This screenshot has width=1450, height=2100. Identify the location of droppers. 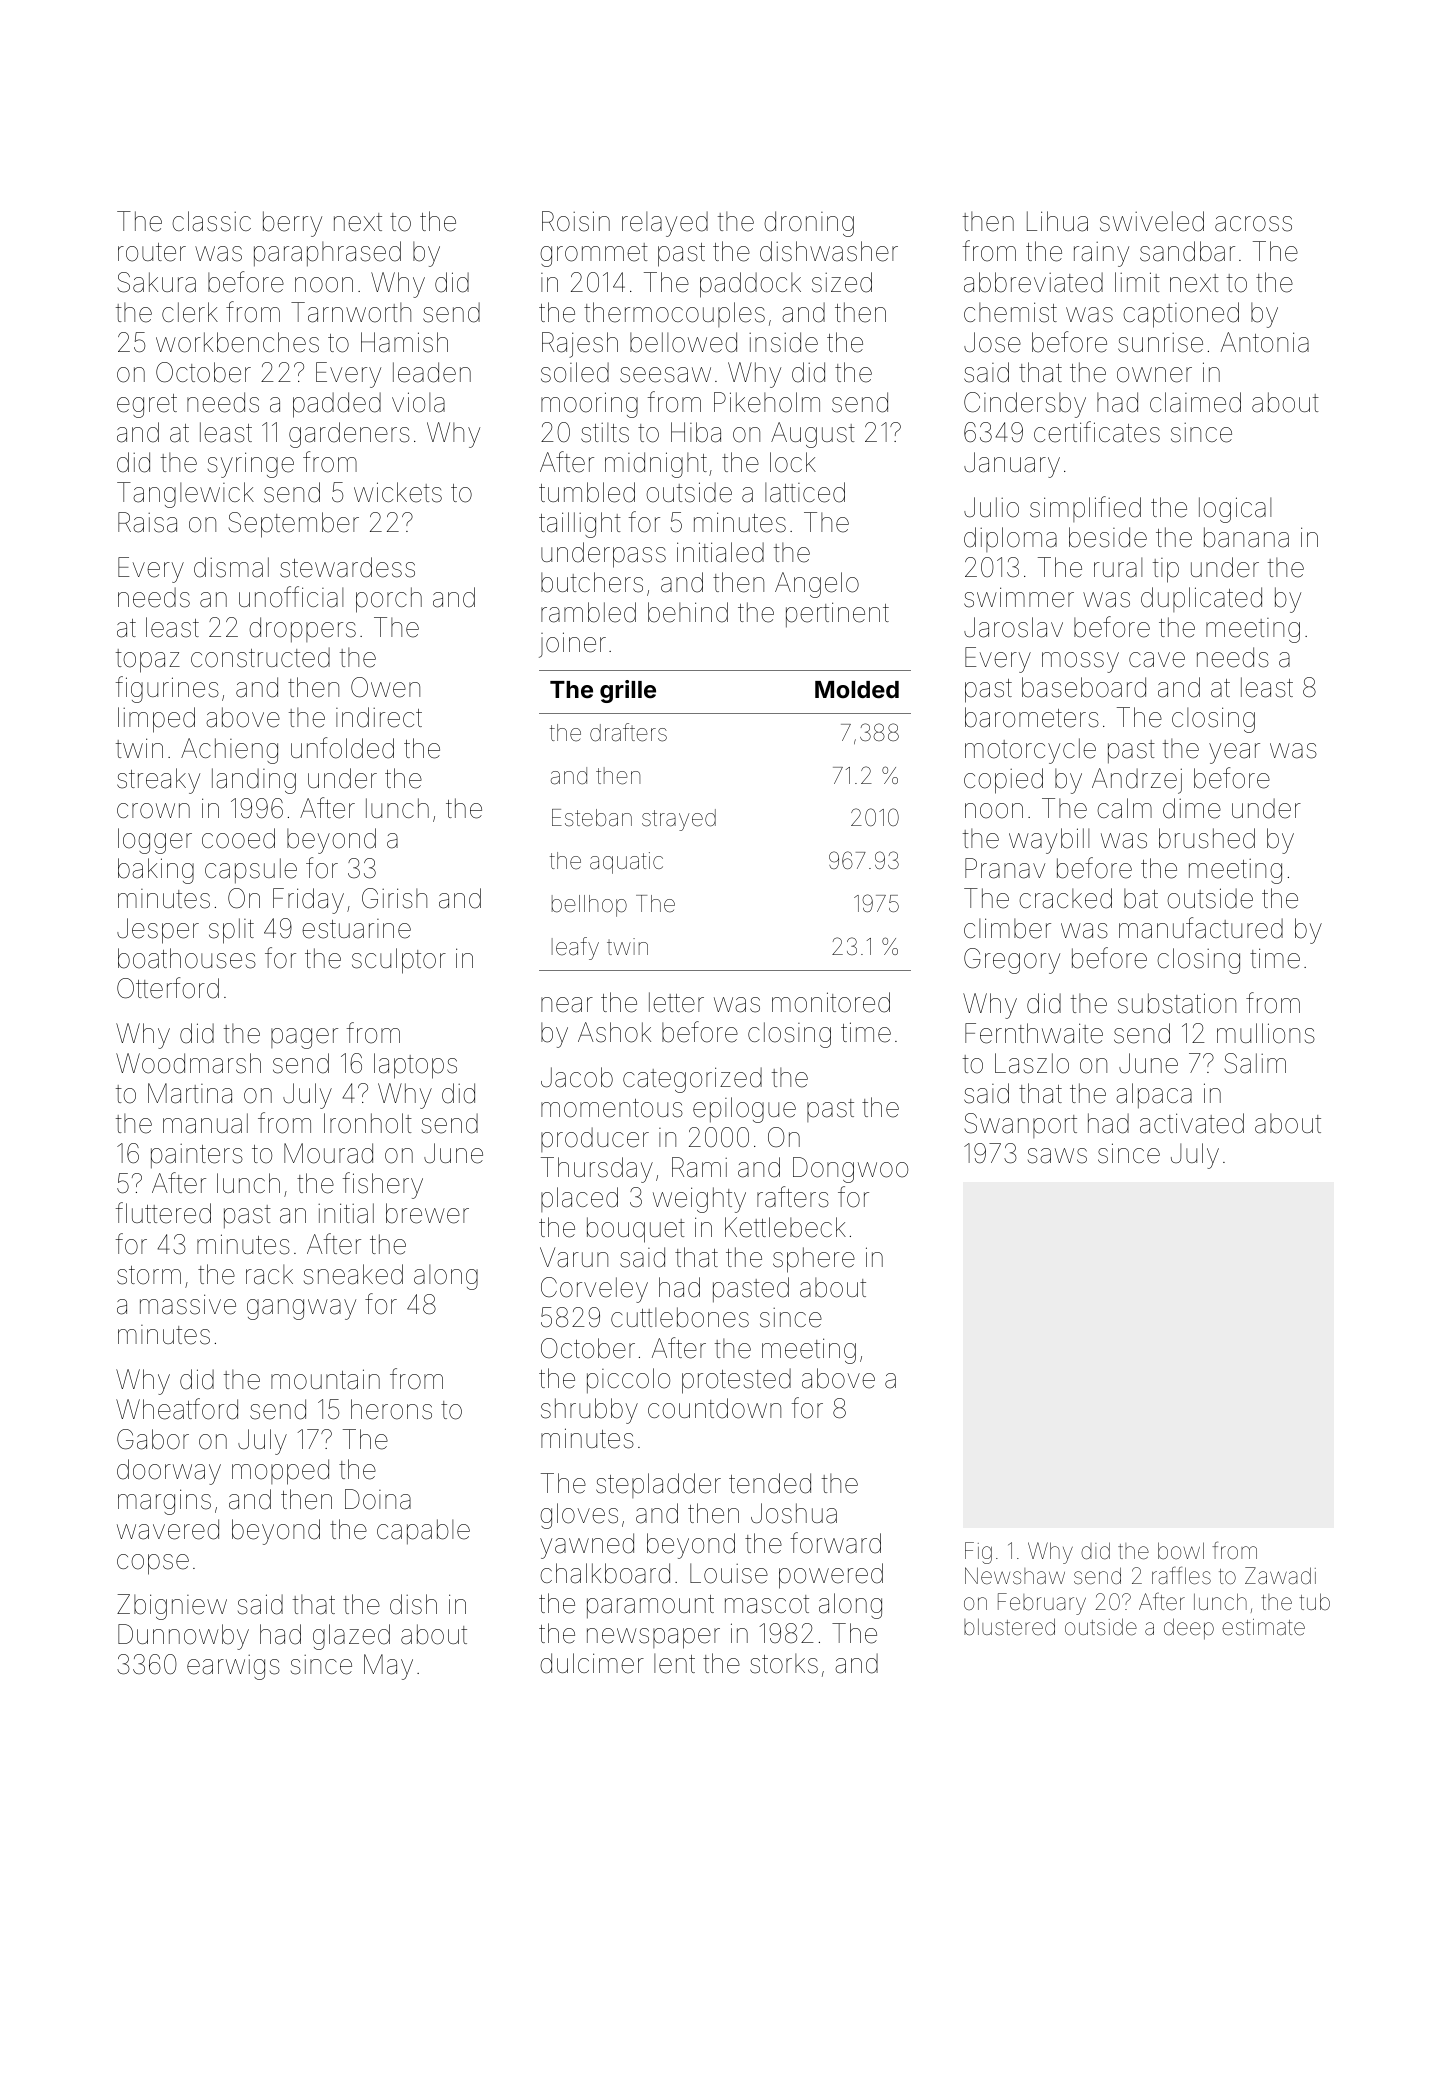
(302, 630).
